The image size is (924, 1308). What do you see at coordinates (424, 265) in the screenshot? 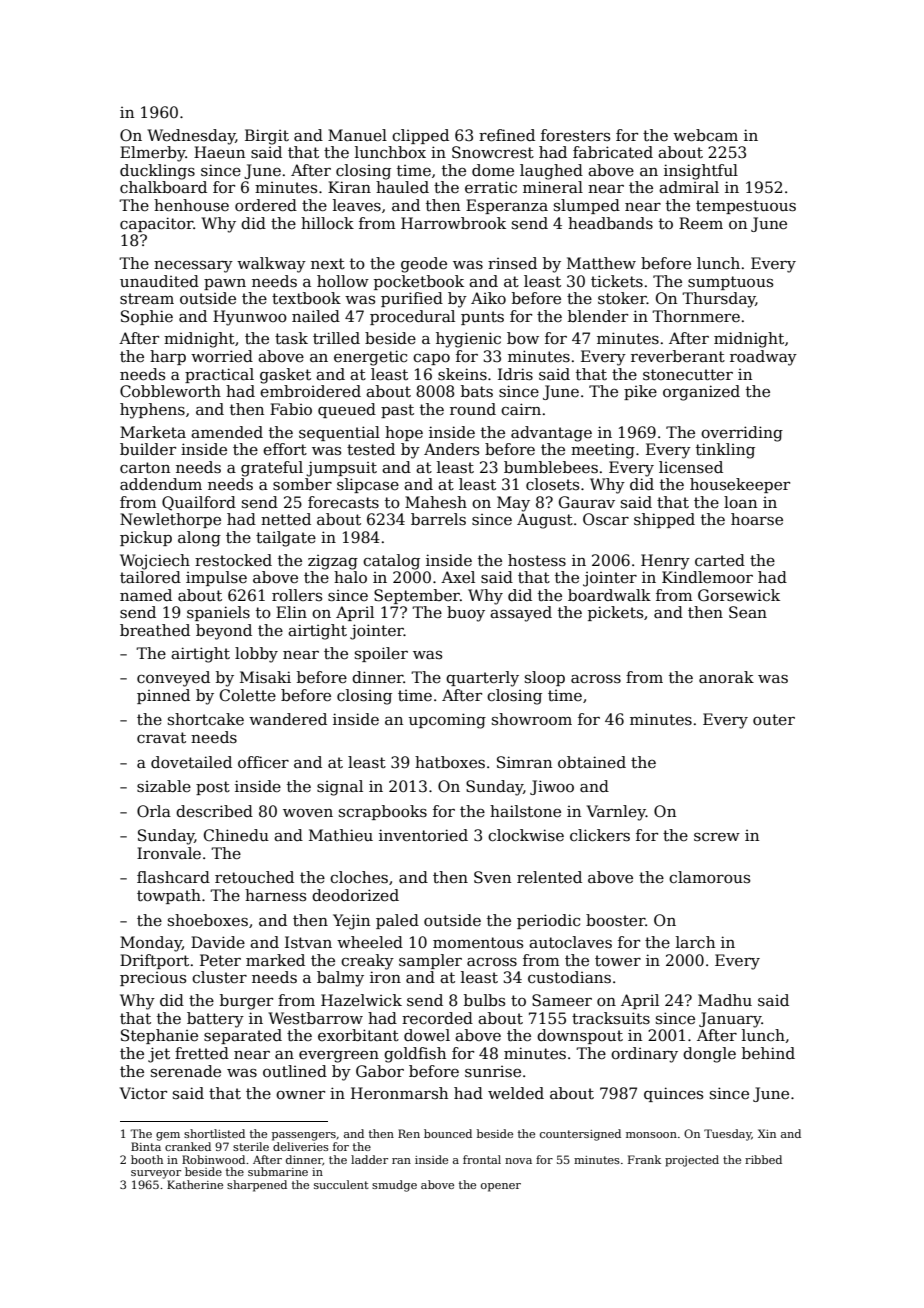
I see `geode` at bounding box center [424, 265].
